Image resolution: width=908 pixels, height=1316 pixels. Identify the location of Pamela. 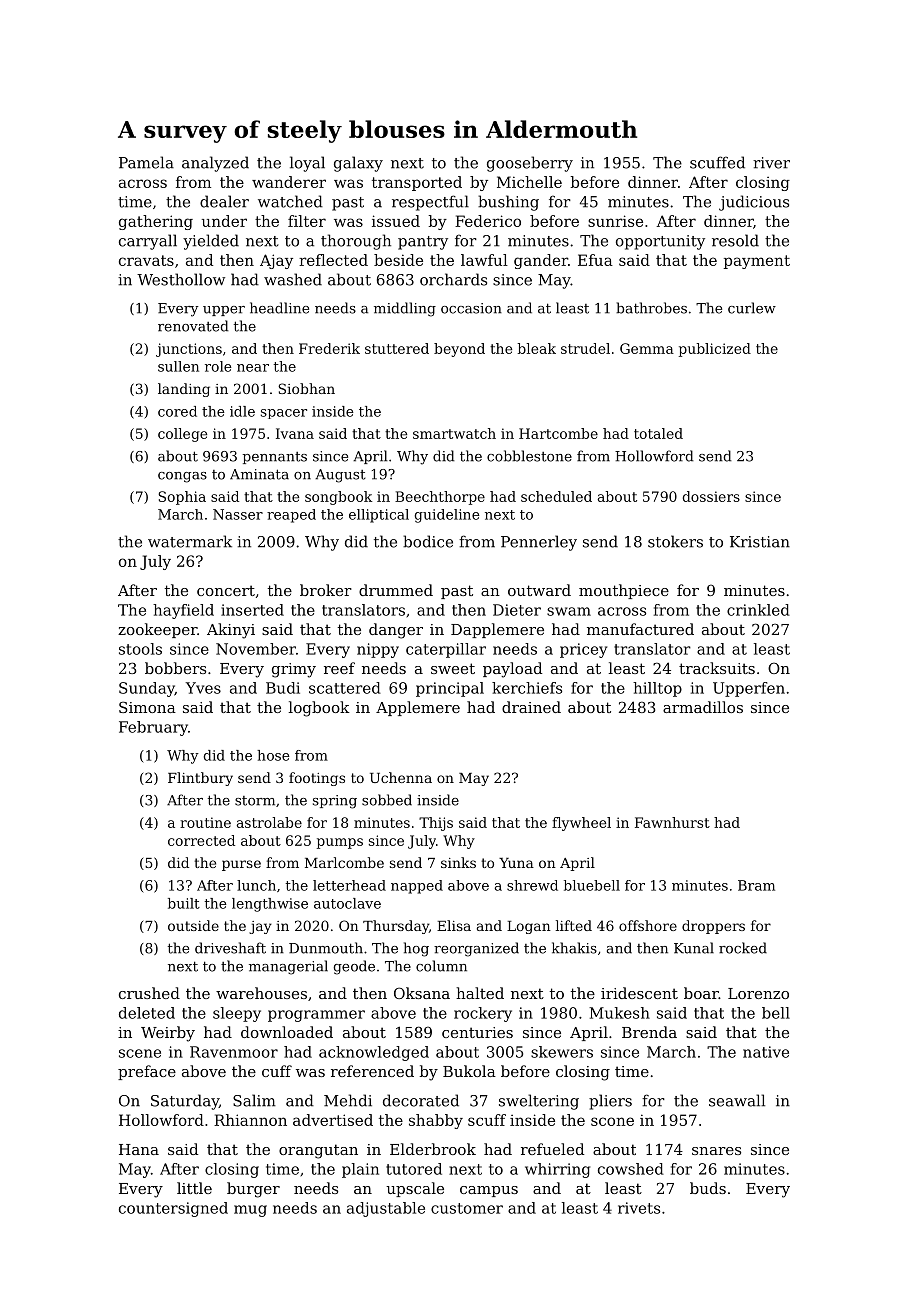
(146, 162).
